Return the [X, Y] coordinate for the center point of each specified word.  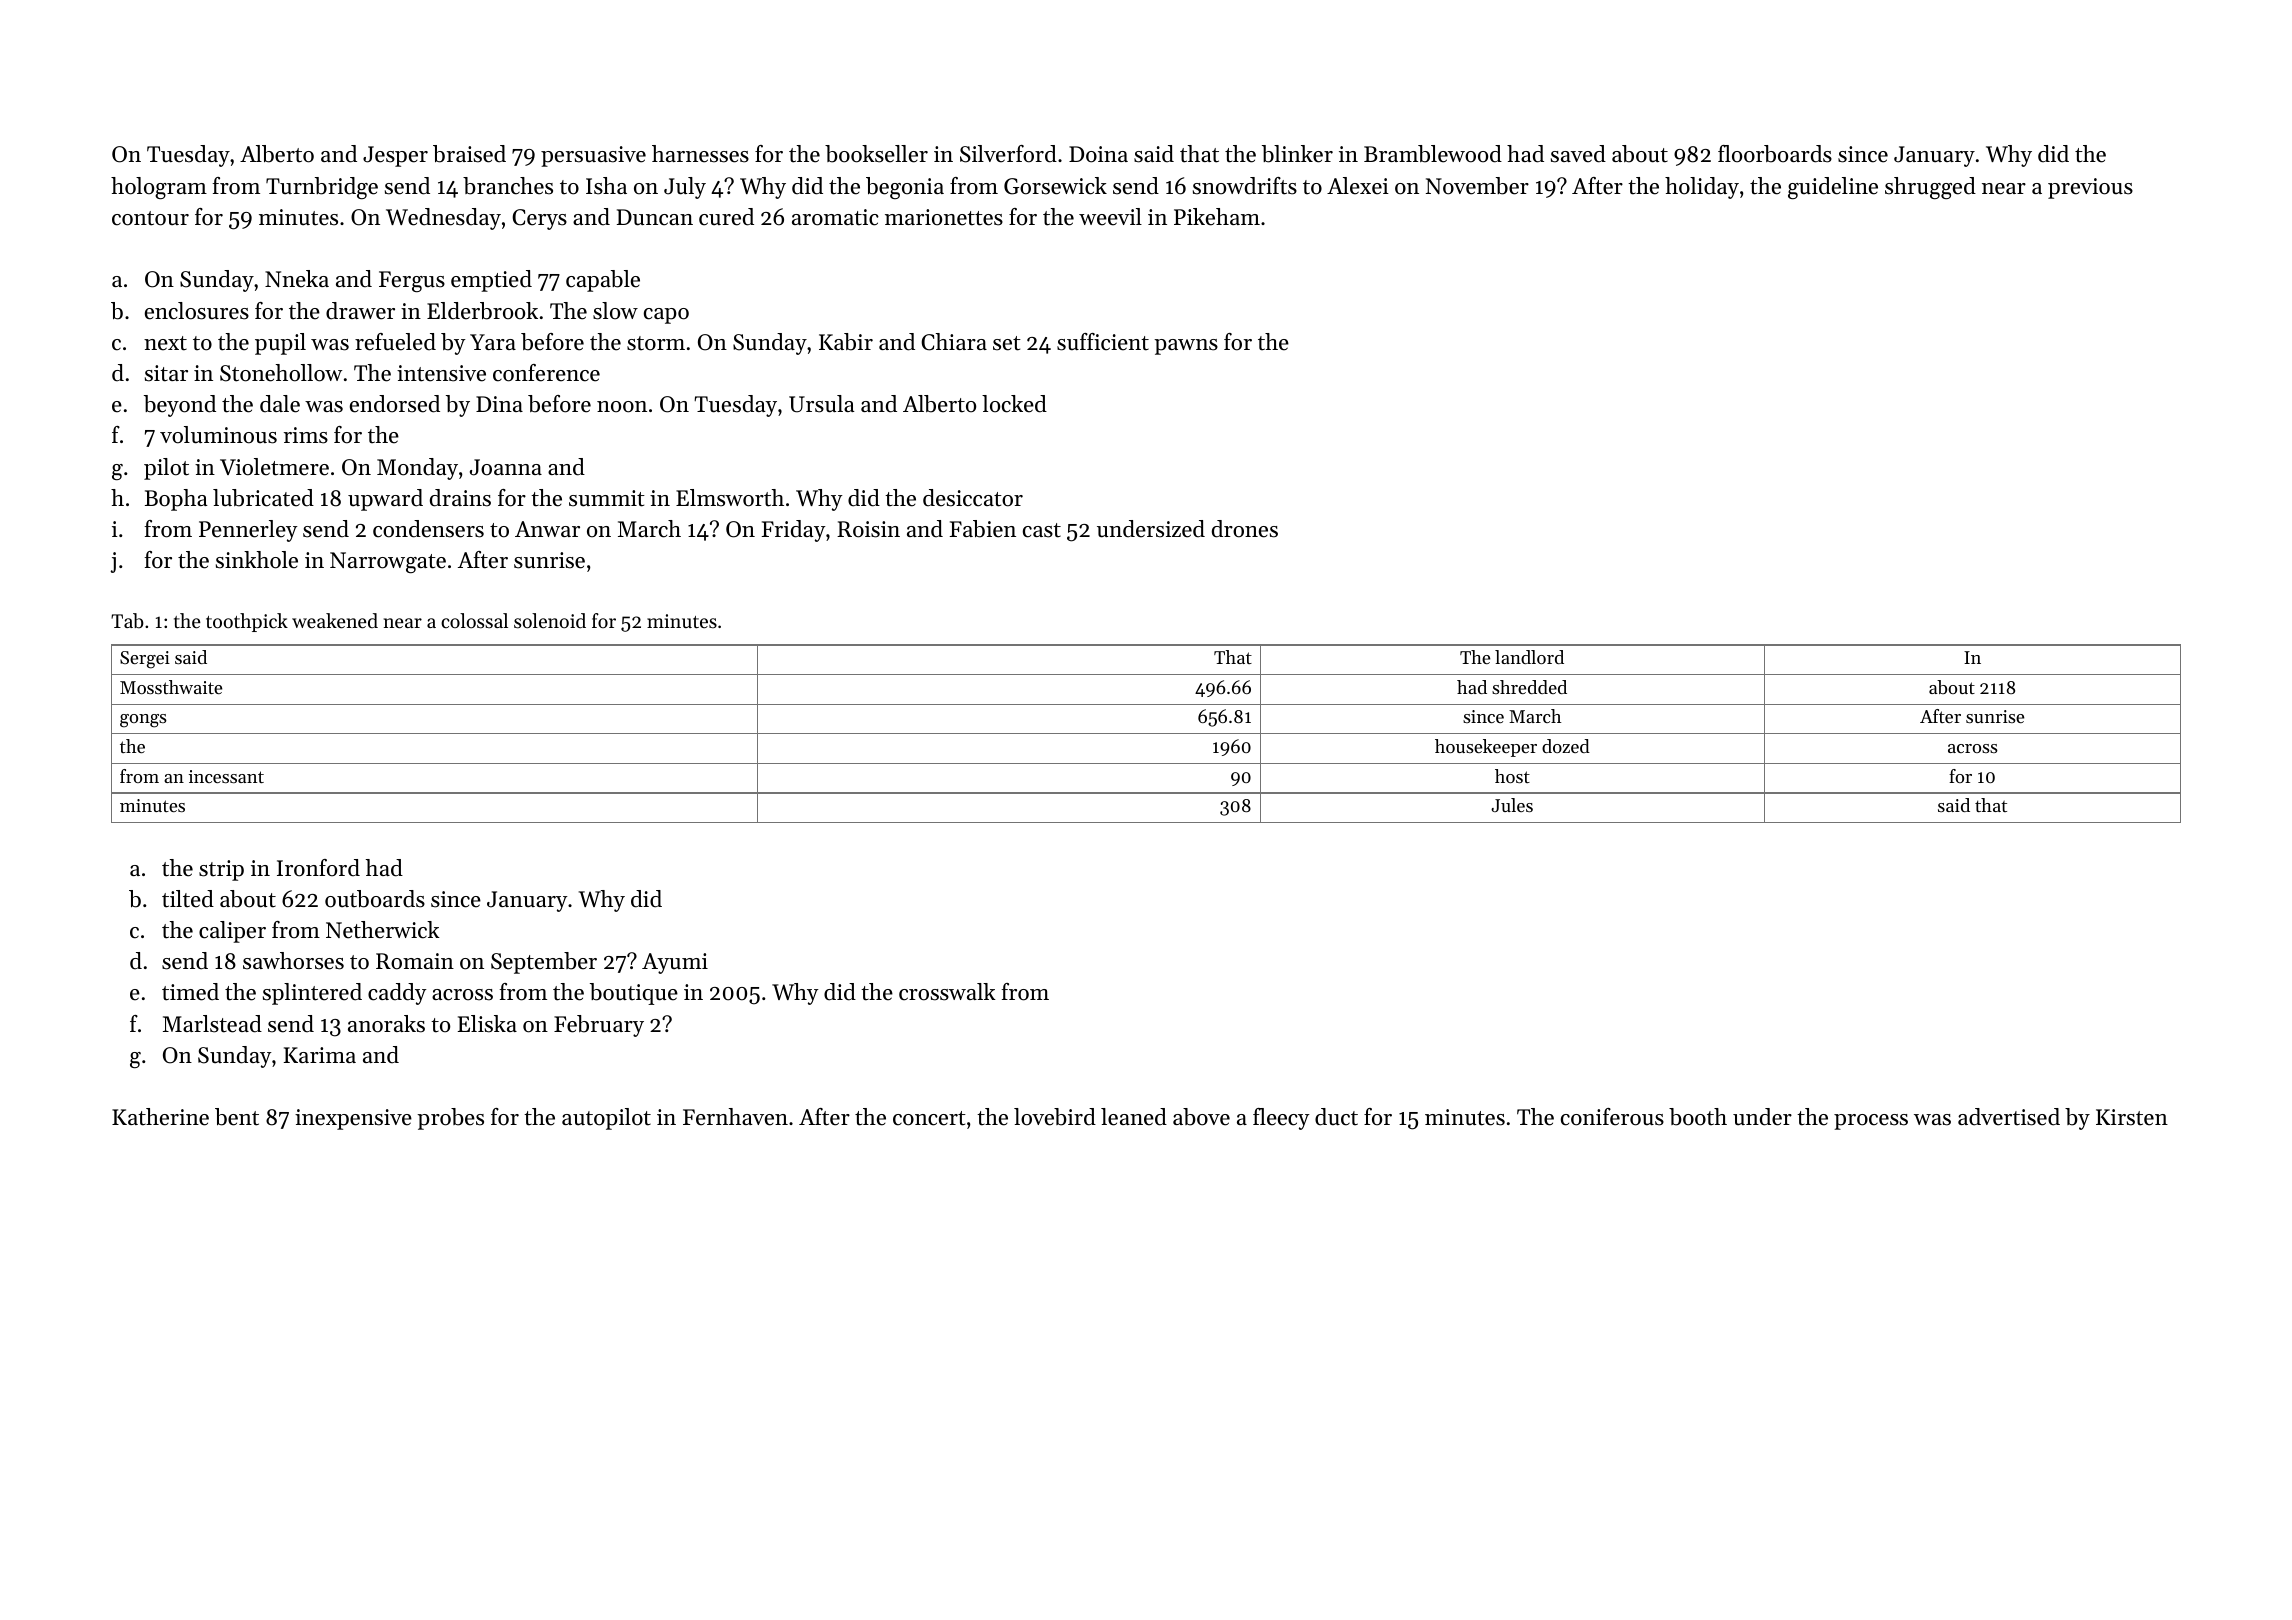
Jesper [395, 156]
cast [1042, 530]
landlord [1529, 657]
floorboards [1775, 154]
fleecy [1281, 1119]
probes [450, 1119]
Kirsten [2132, 1117]
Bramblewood [1433, 154]
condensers [428, 529]
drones [1245, 529]
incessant [226, 776]
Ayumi [675, 963]
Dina [499, 404]
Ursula [822, 404]
